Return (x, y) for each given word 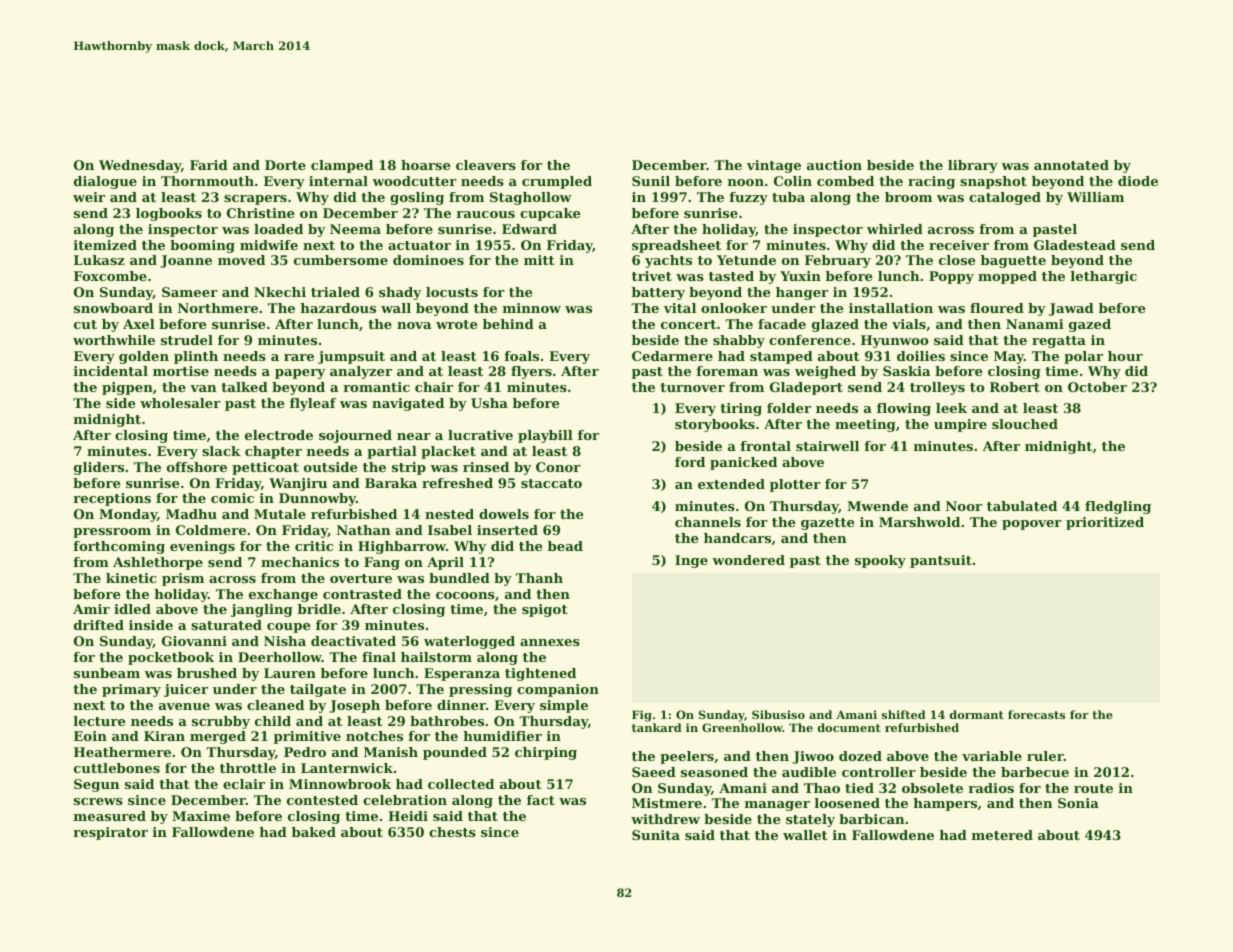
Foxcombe (110, 276)
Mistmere (667, 803)
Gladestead (1075, 245)
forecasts (1036, 714)
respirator (110, 833)
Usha (489, 403)
